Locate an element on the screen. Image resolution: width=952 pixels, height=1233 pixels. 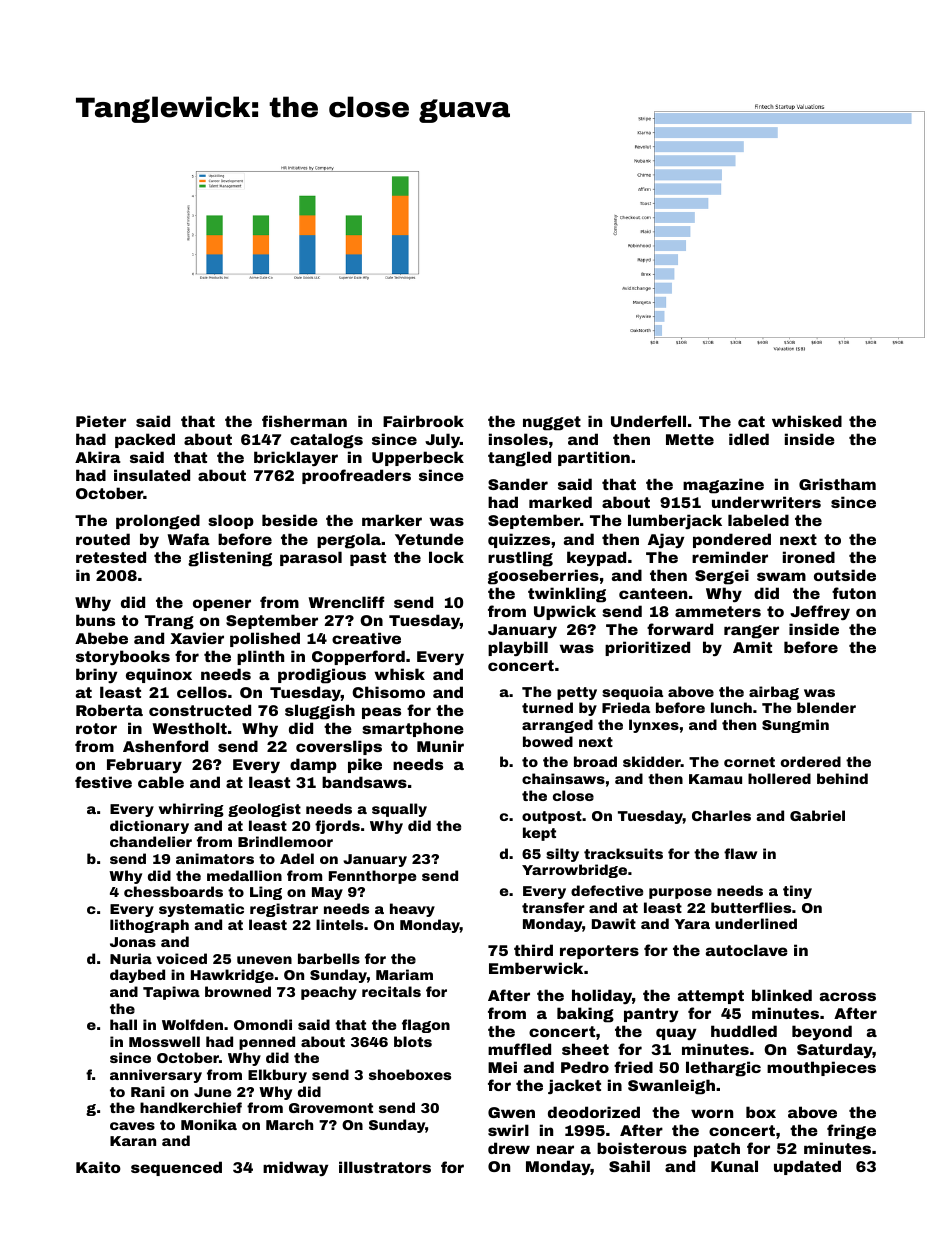
sequenced is located at coordinates (176, 1168).
